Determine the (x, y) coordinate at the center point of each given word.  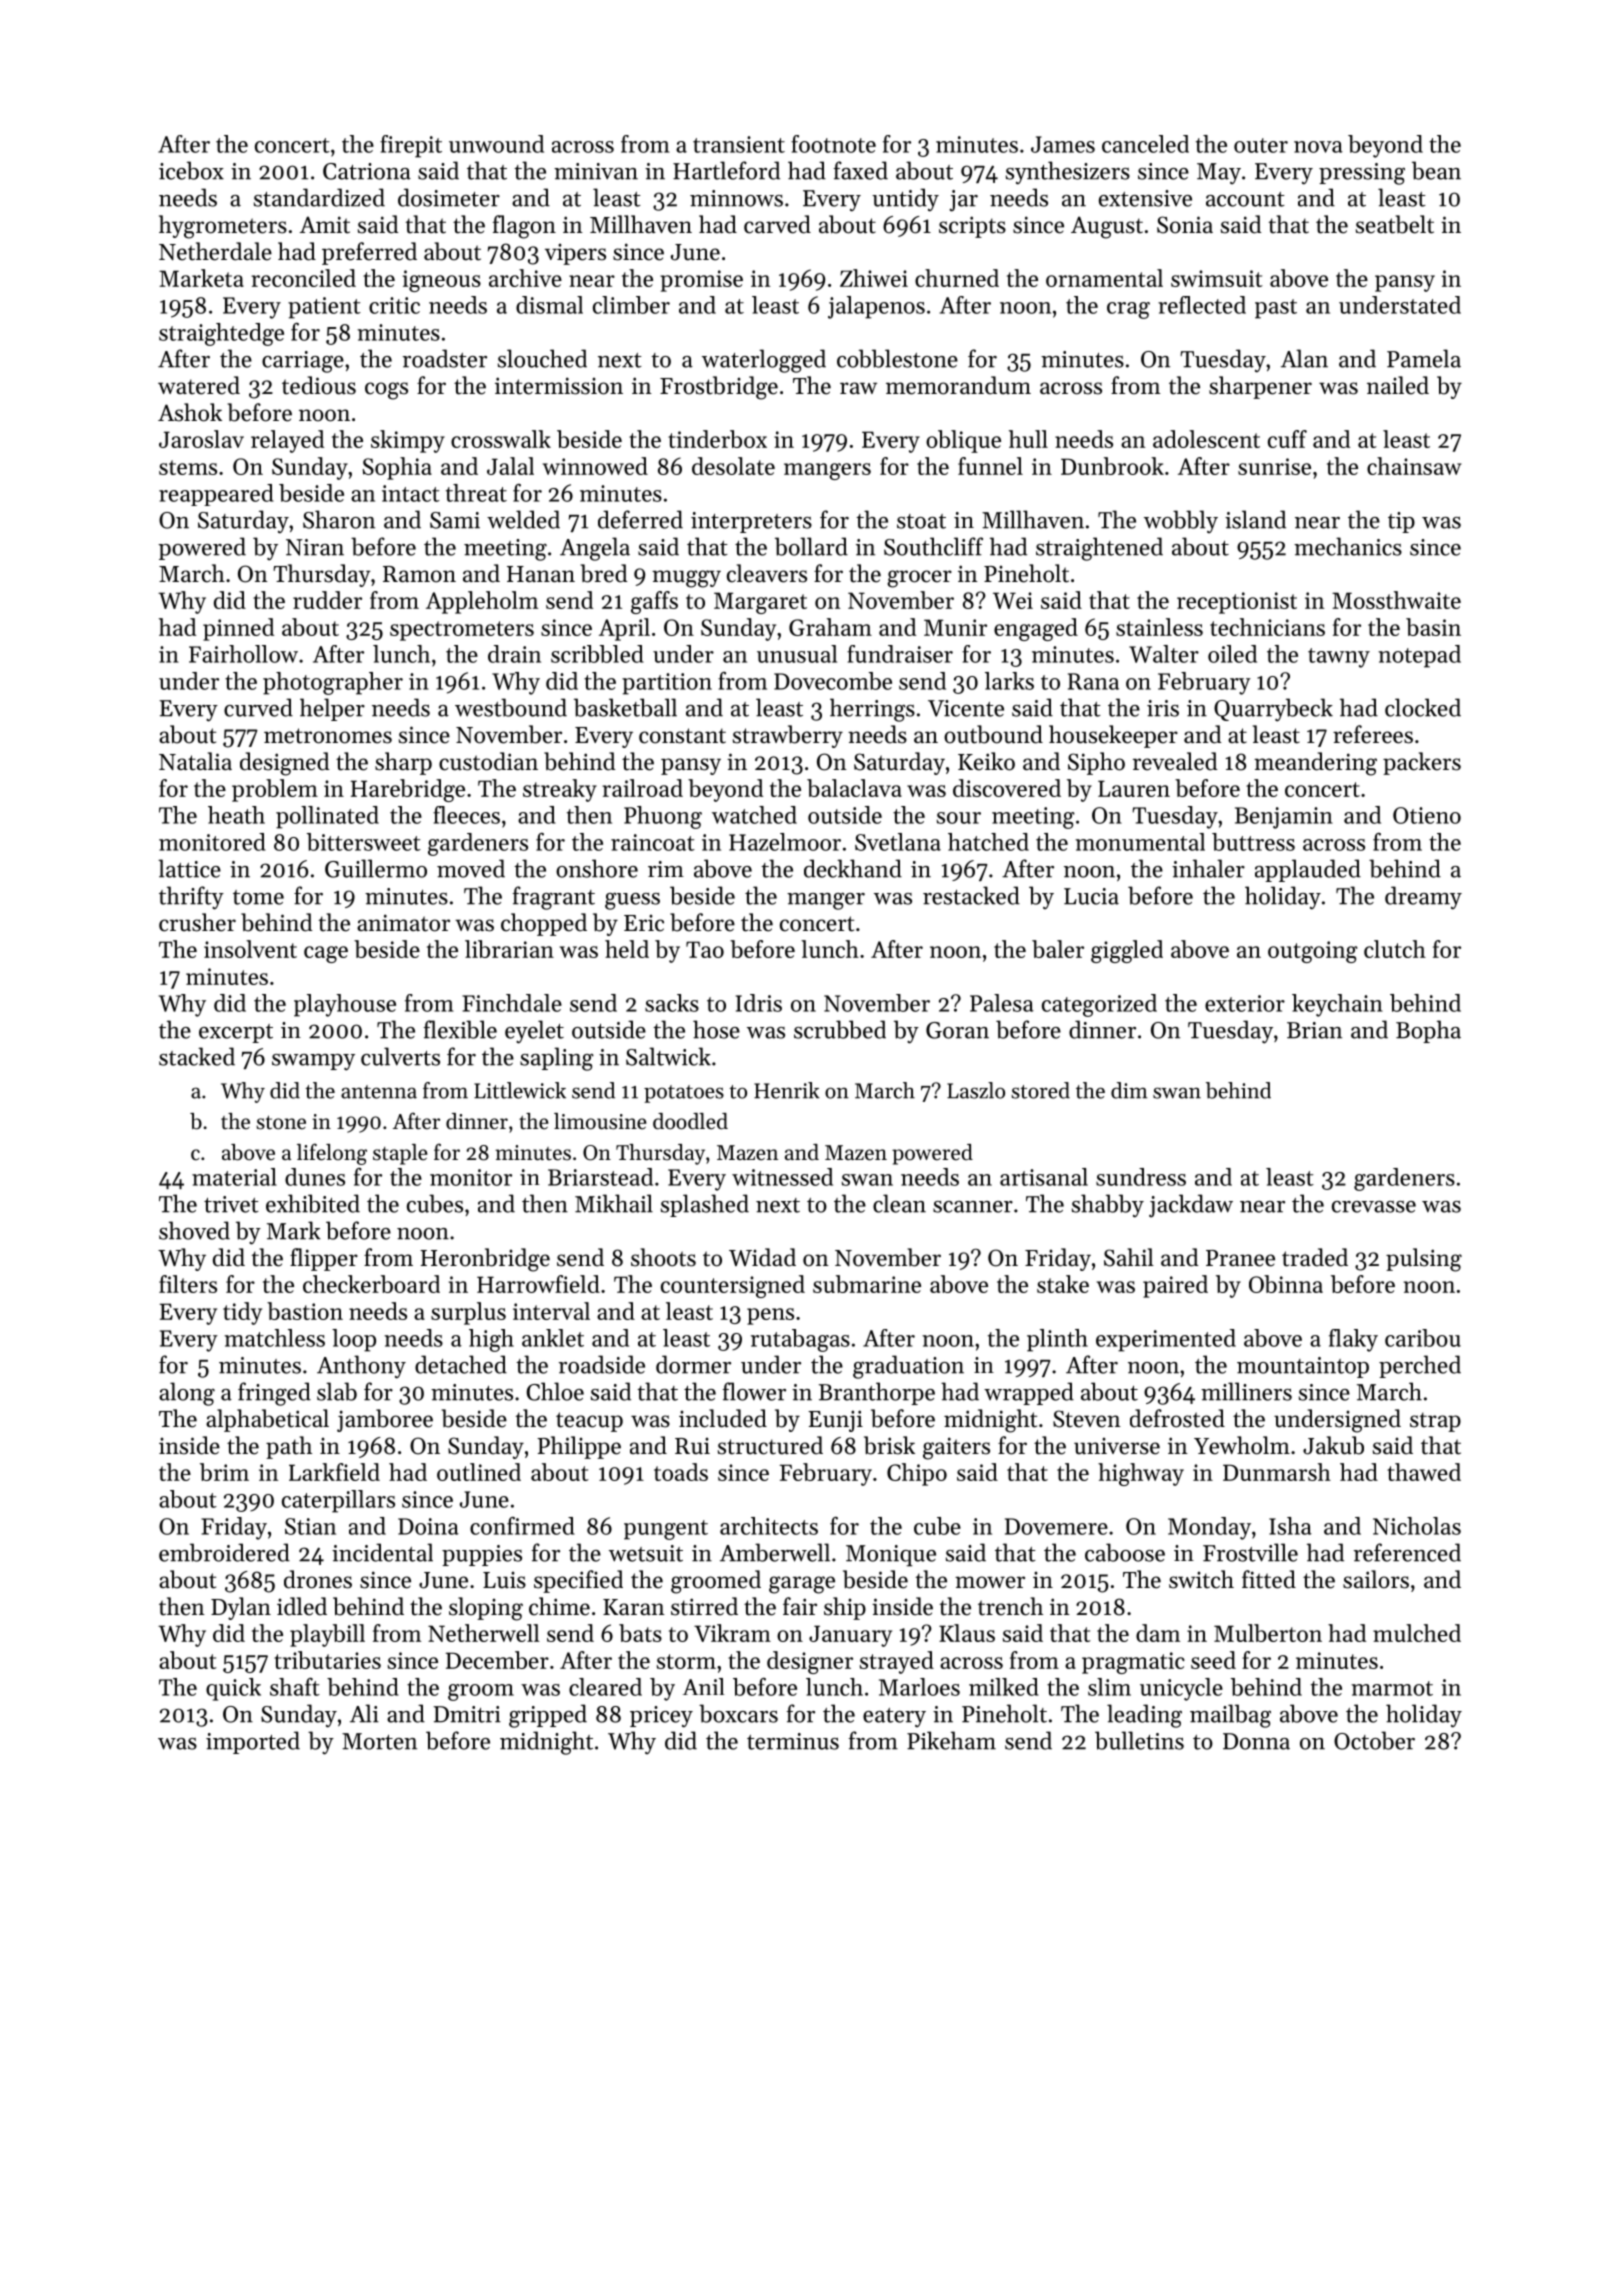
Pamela (1424, 358)
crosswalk (501, 439)
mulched (1417, 1633)
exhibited (313, 1203)
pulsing (1424, 1260)
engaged (1036, 629)
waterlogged (764, 361)
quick (233, 1689)
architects (769, 1526)
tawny (1339, 658)
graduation (908, 1367)
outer (1261, 145)
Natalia (195, 761)
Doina (428, 1526)
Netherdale (215, 251)
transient (739, 144)
